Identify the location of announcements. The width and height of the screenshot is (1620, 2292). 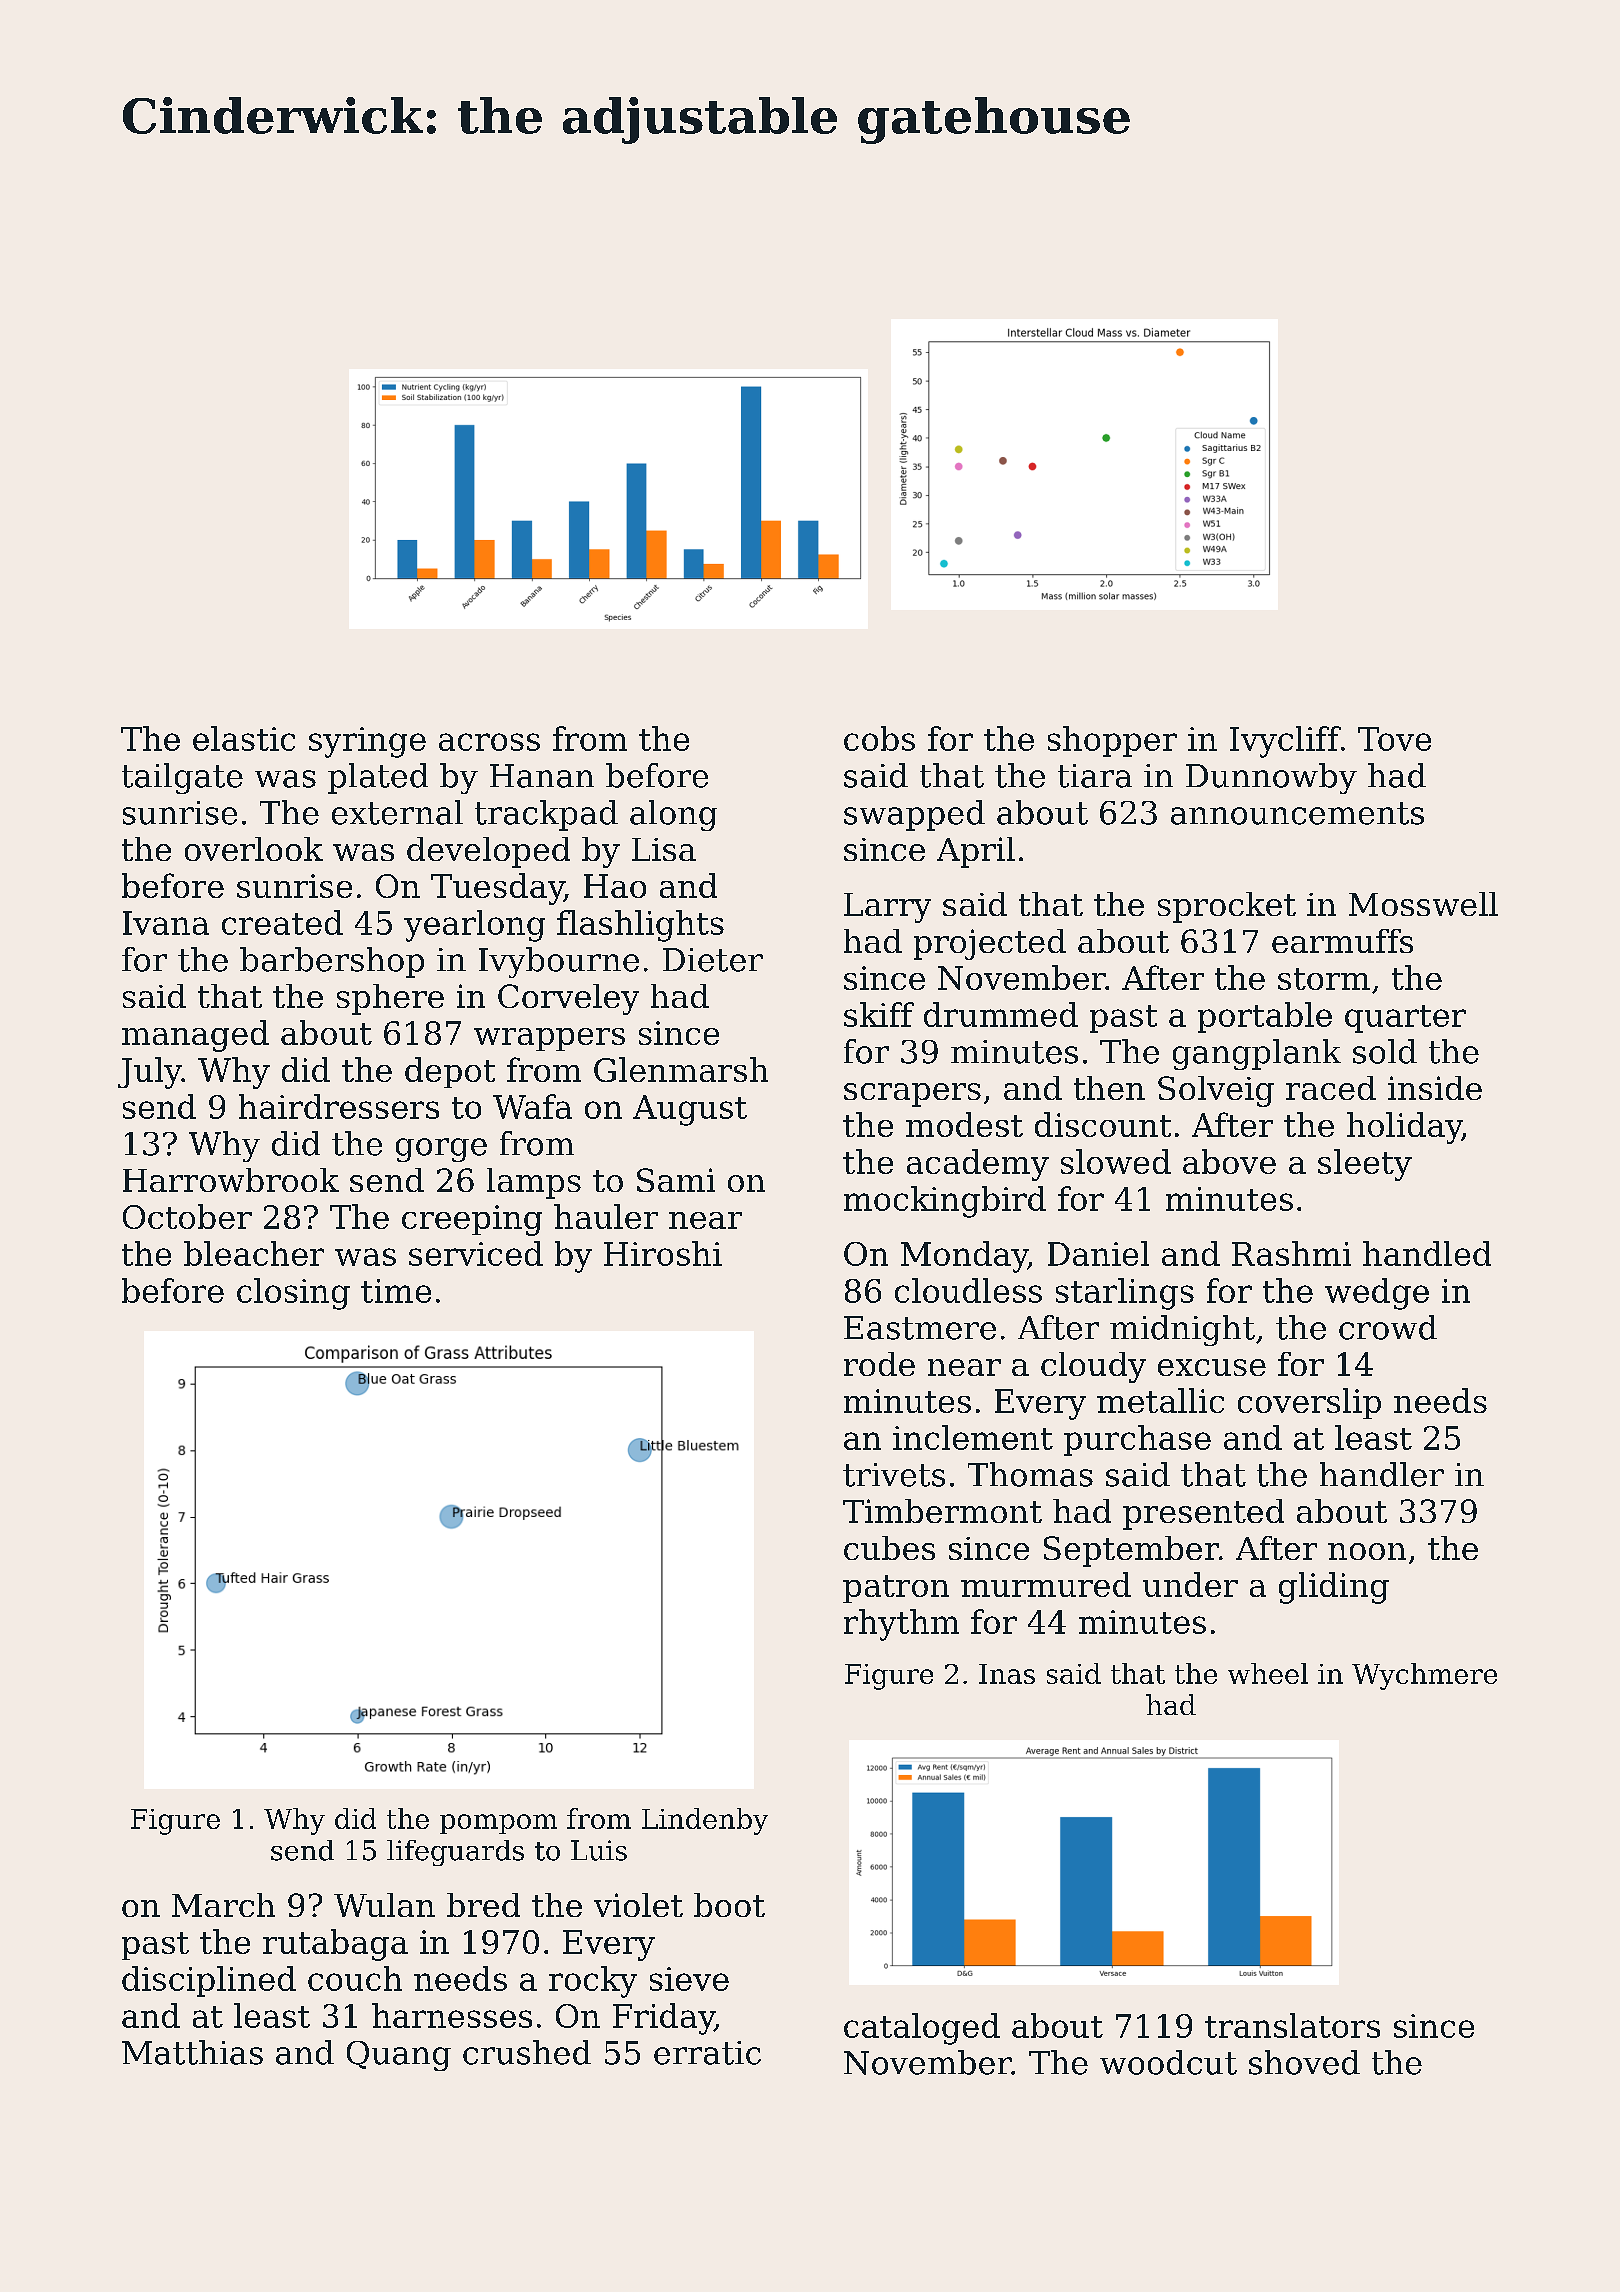
(1297, 813).
